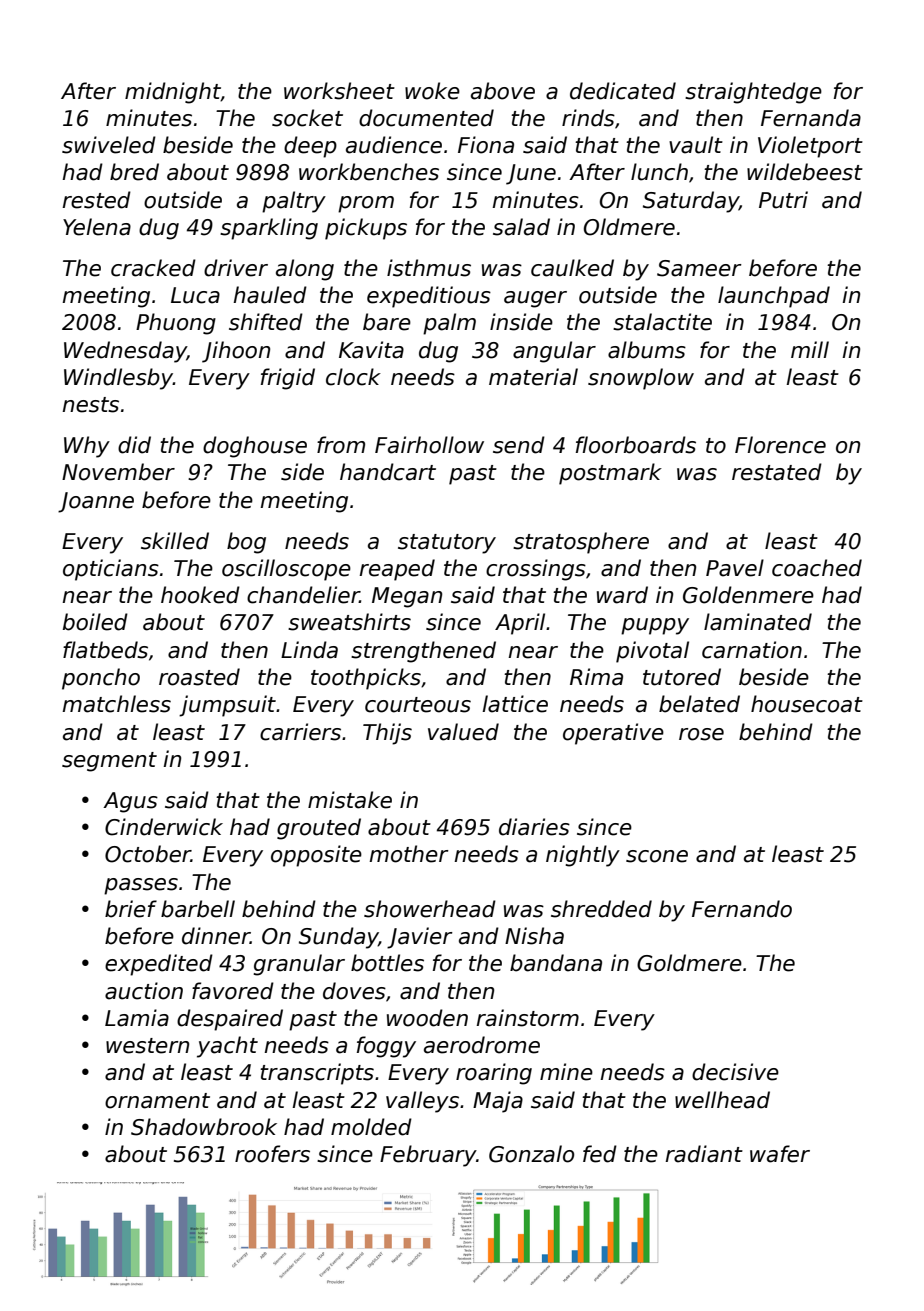  What do you see at coordinates (486, 145) in the document?
I see `Fiona` at bounding box center [486, 145].
